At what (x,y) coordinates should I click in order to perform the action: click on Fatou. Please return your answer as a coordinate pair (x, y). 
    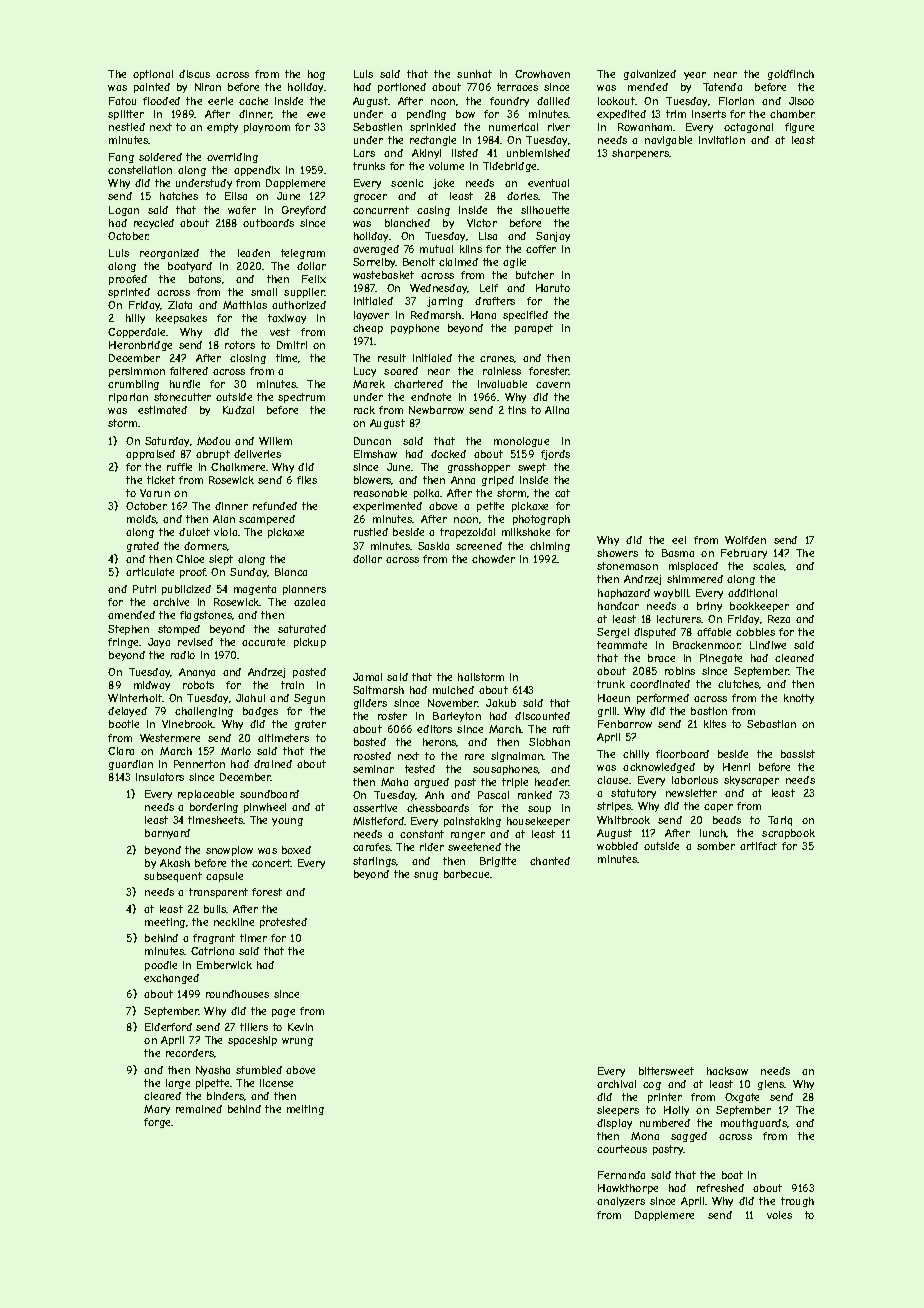
    Looking at the image, I should click on (122, 101).
